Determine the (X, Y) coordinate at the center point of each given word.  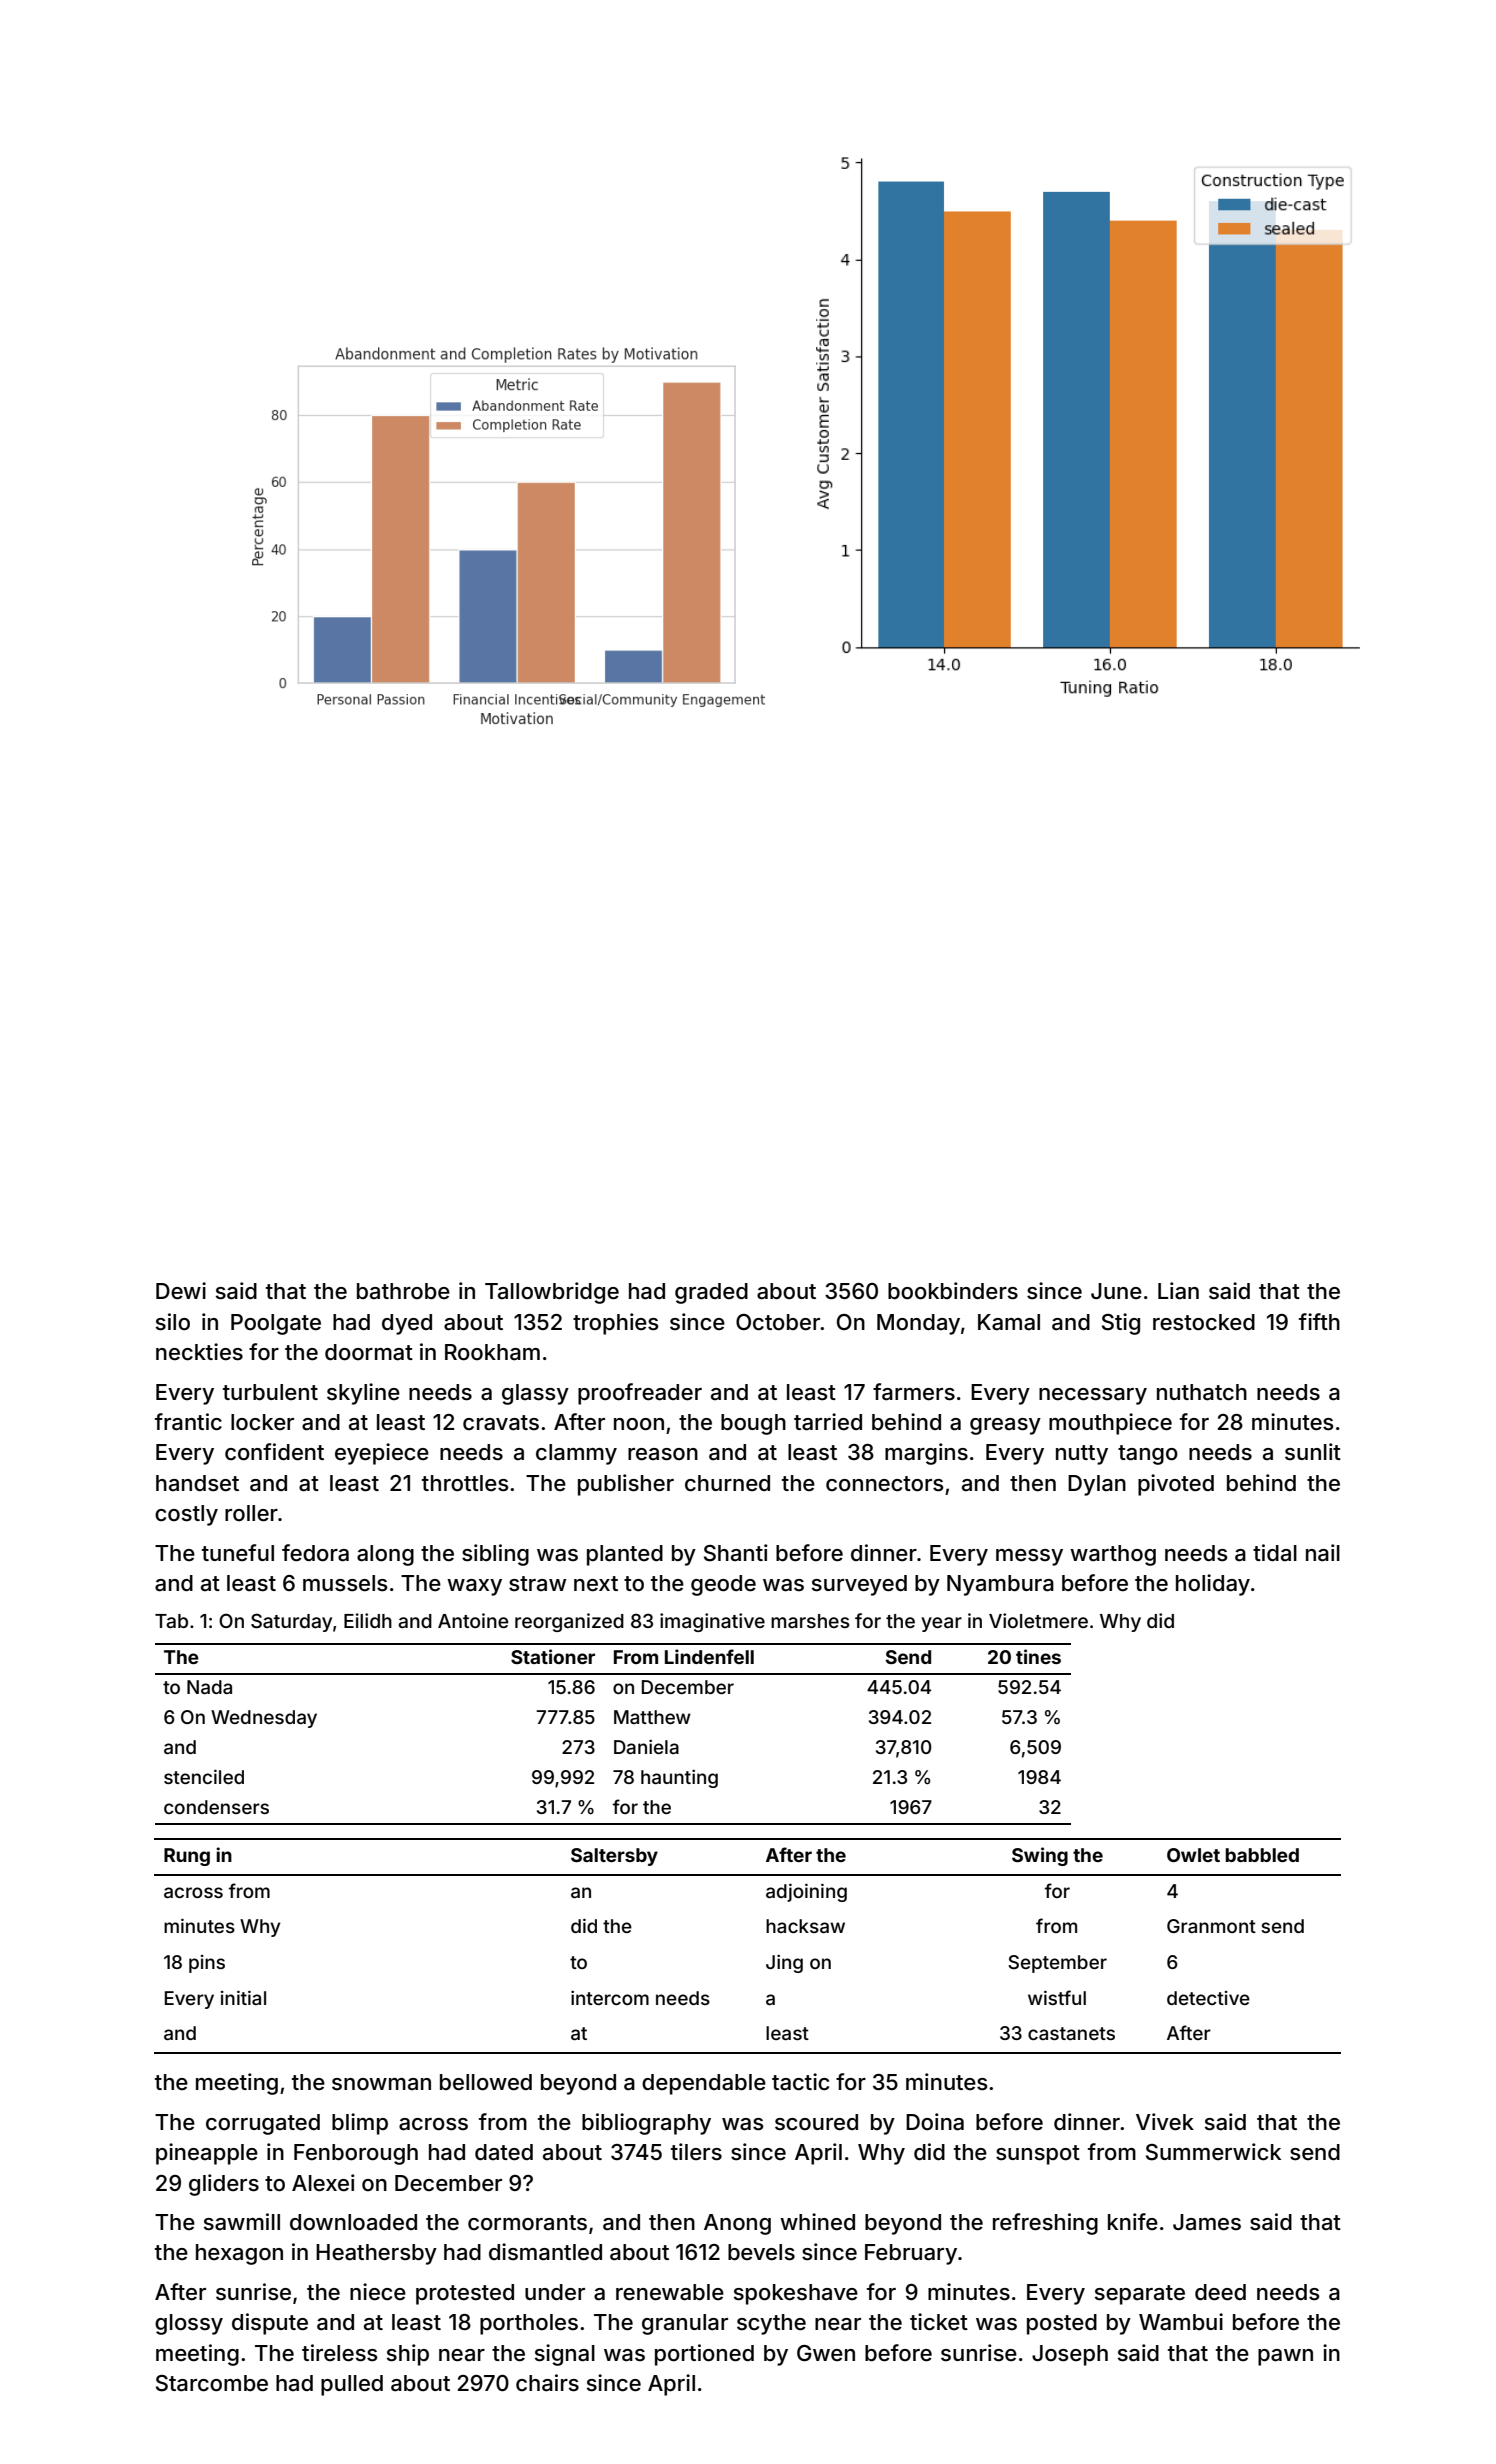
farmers (914, 1392)
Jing (784, 1964)
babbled (1262, 1855)
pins (207, 1964)
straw (537, 1584)
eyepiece (382, 1454)
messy (1029, 1557)
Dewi (181, 1291)
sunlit (1313, 1451)
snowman (381, 2084)
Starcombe (212, 2383)
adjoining (806, 1892)
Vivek (1165, 2122)
